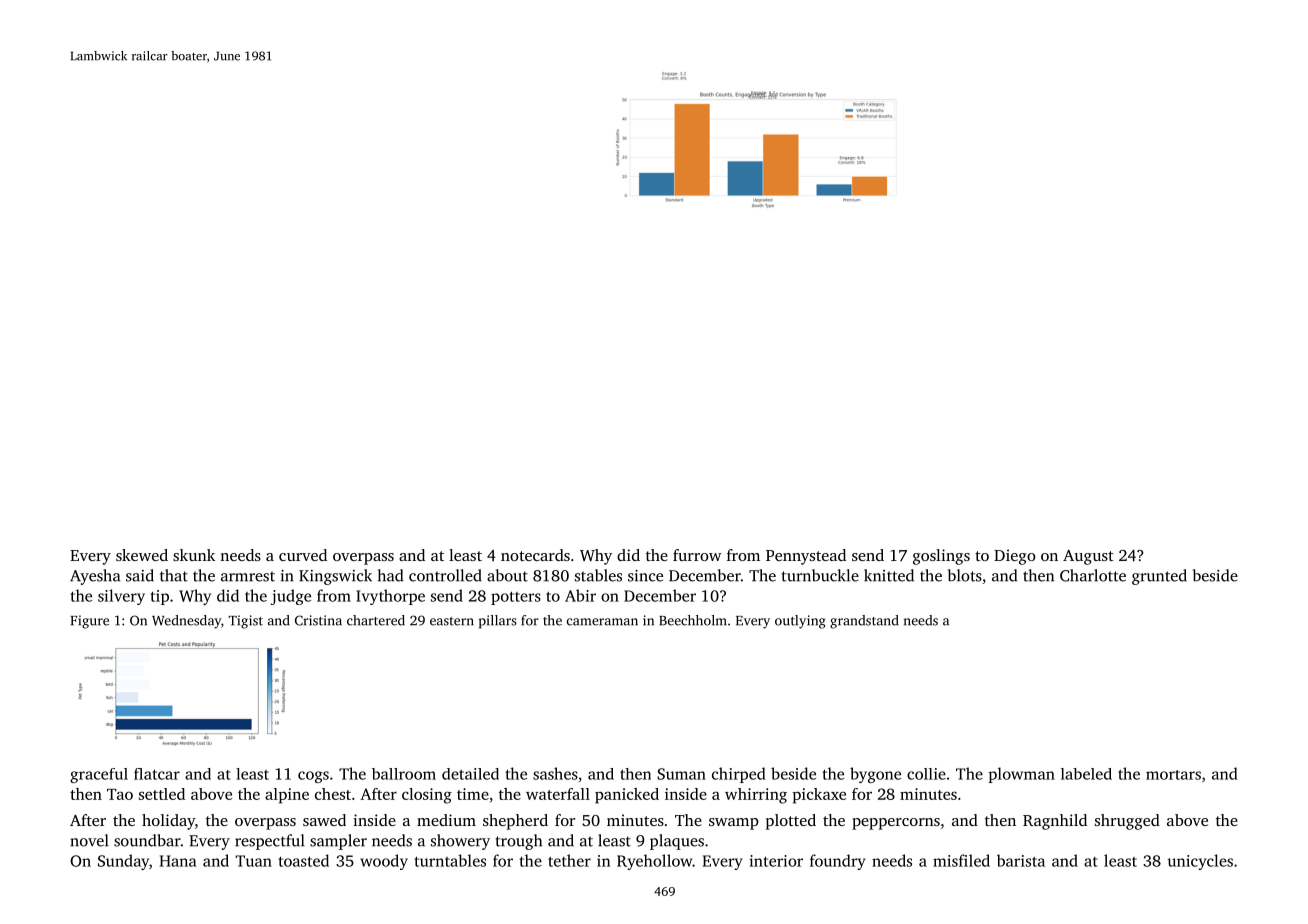  What do you see at coordinates (147, 840) in the document?
I see `soundbar` at bounding box center [147, 840].
